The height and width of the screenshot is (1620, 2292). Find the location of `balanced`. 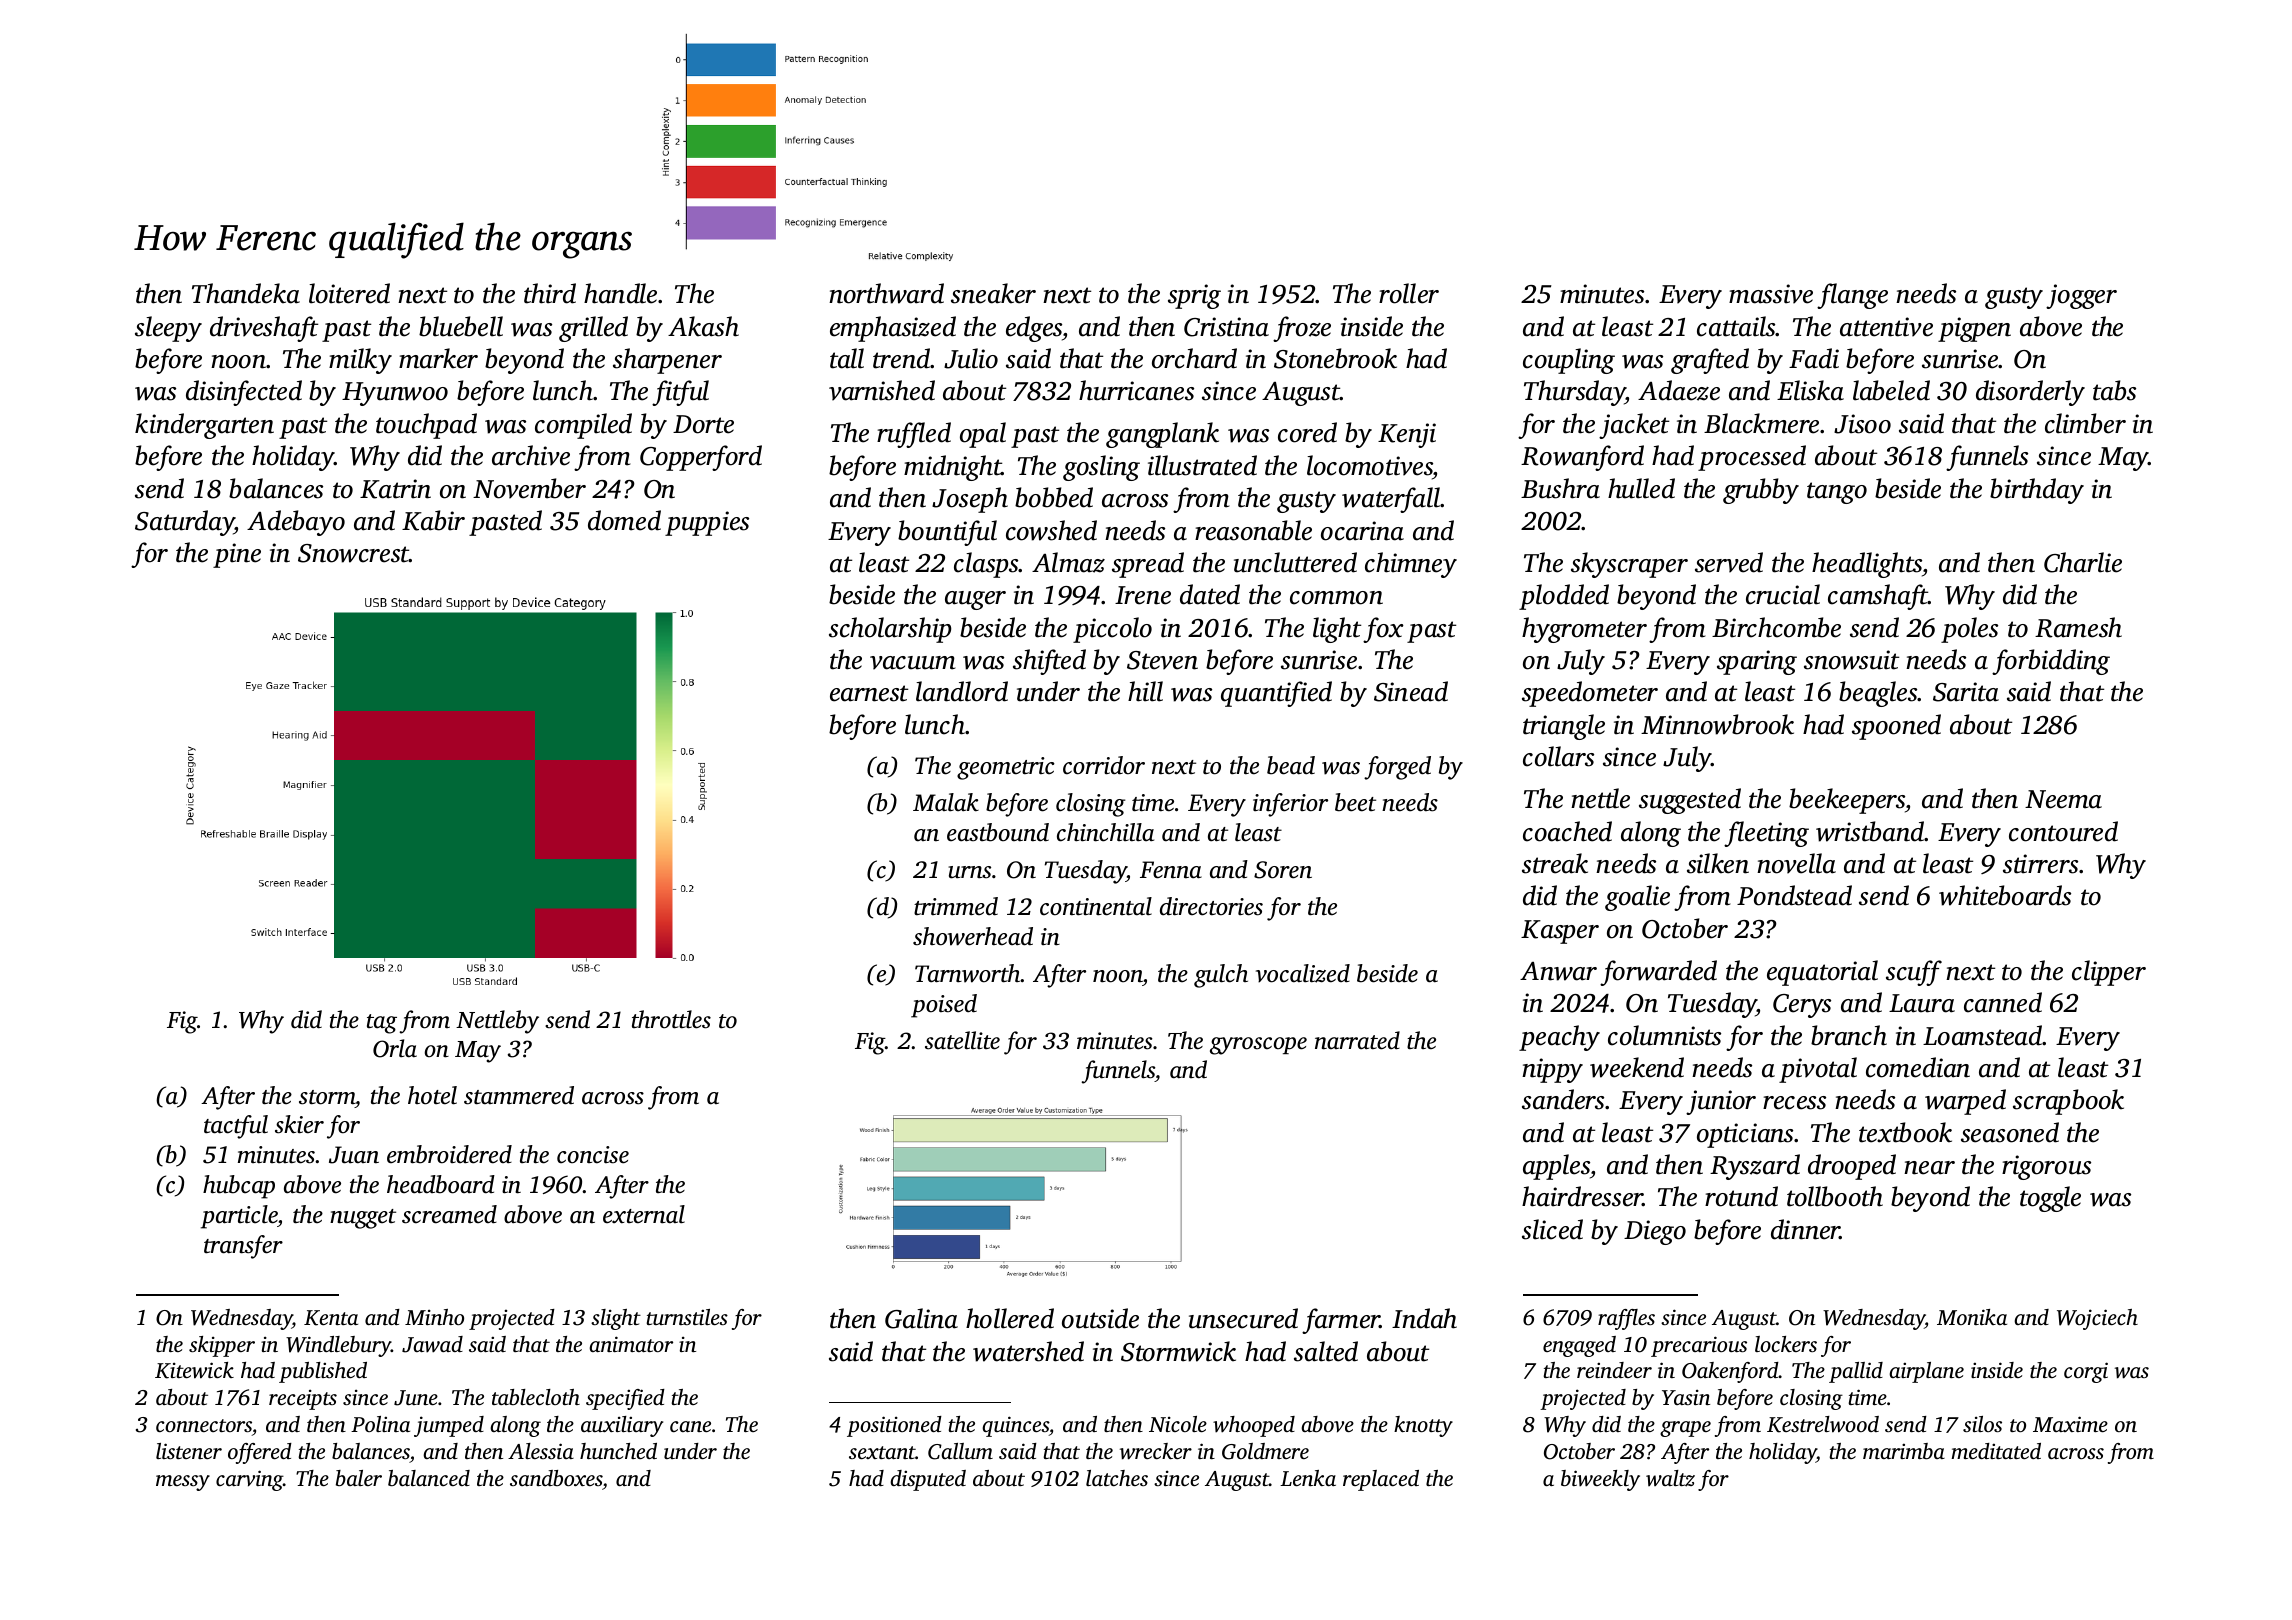

balanced is located at coordinates (429, 1478).
